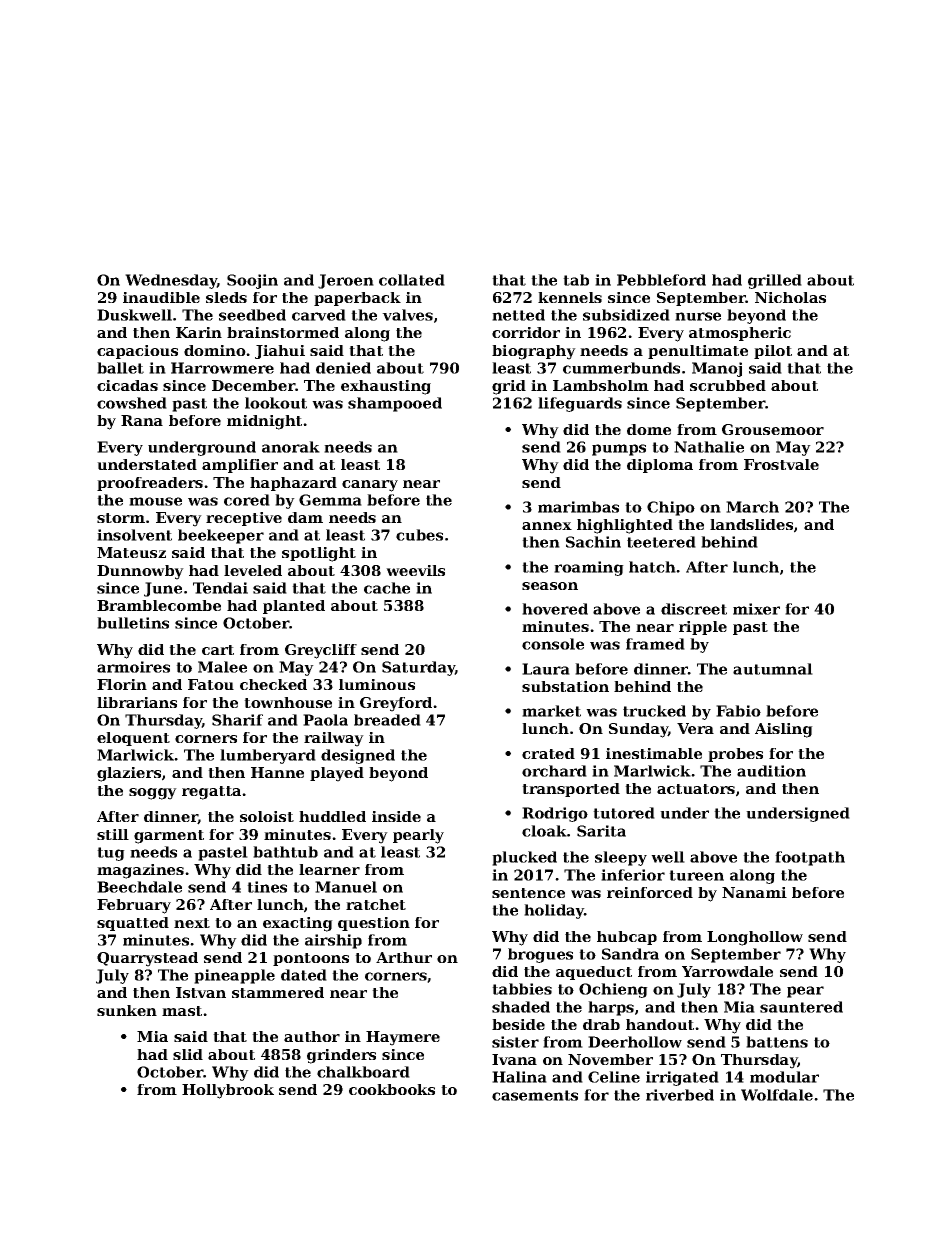  Describe the element at coordinates (756, 609) in the screenshot. I see `mixer` at that location.
